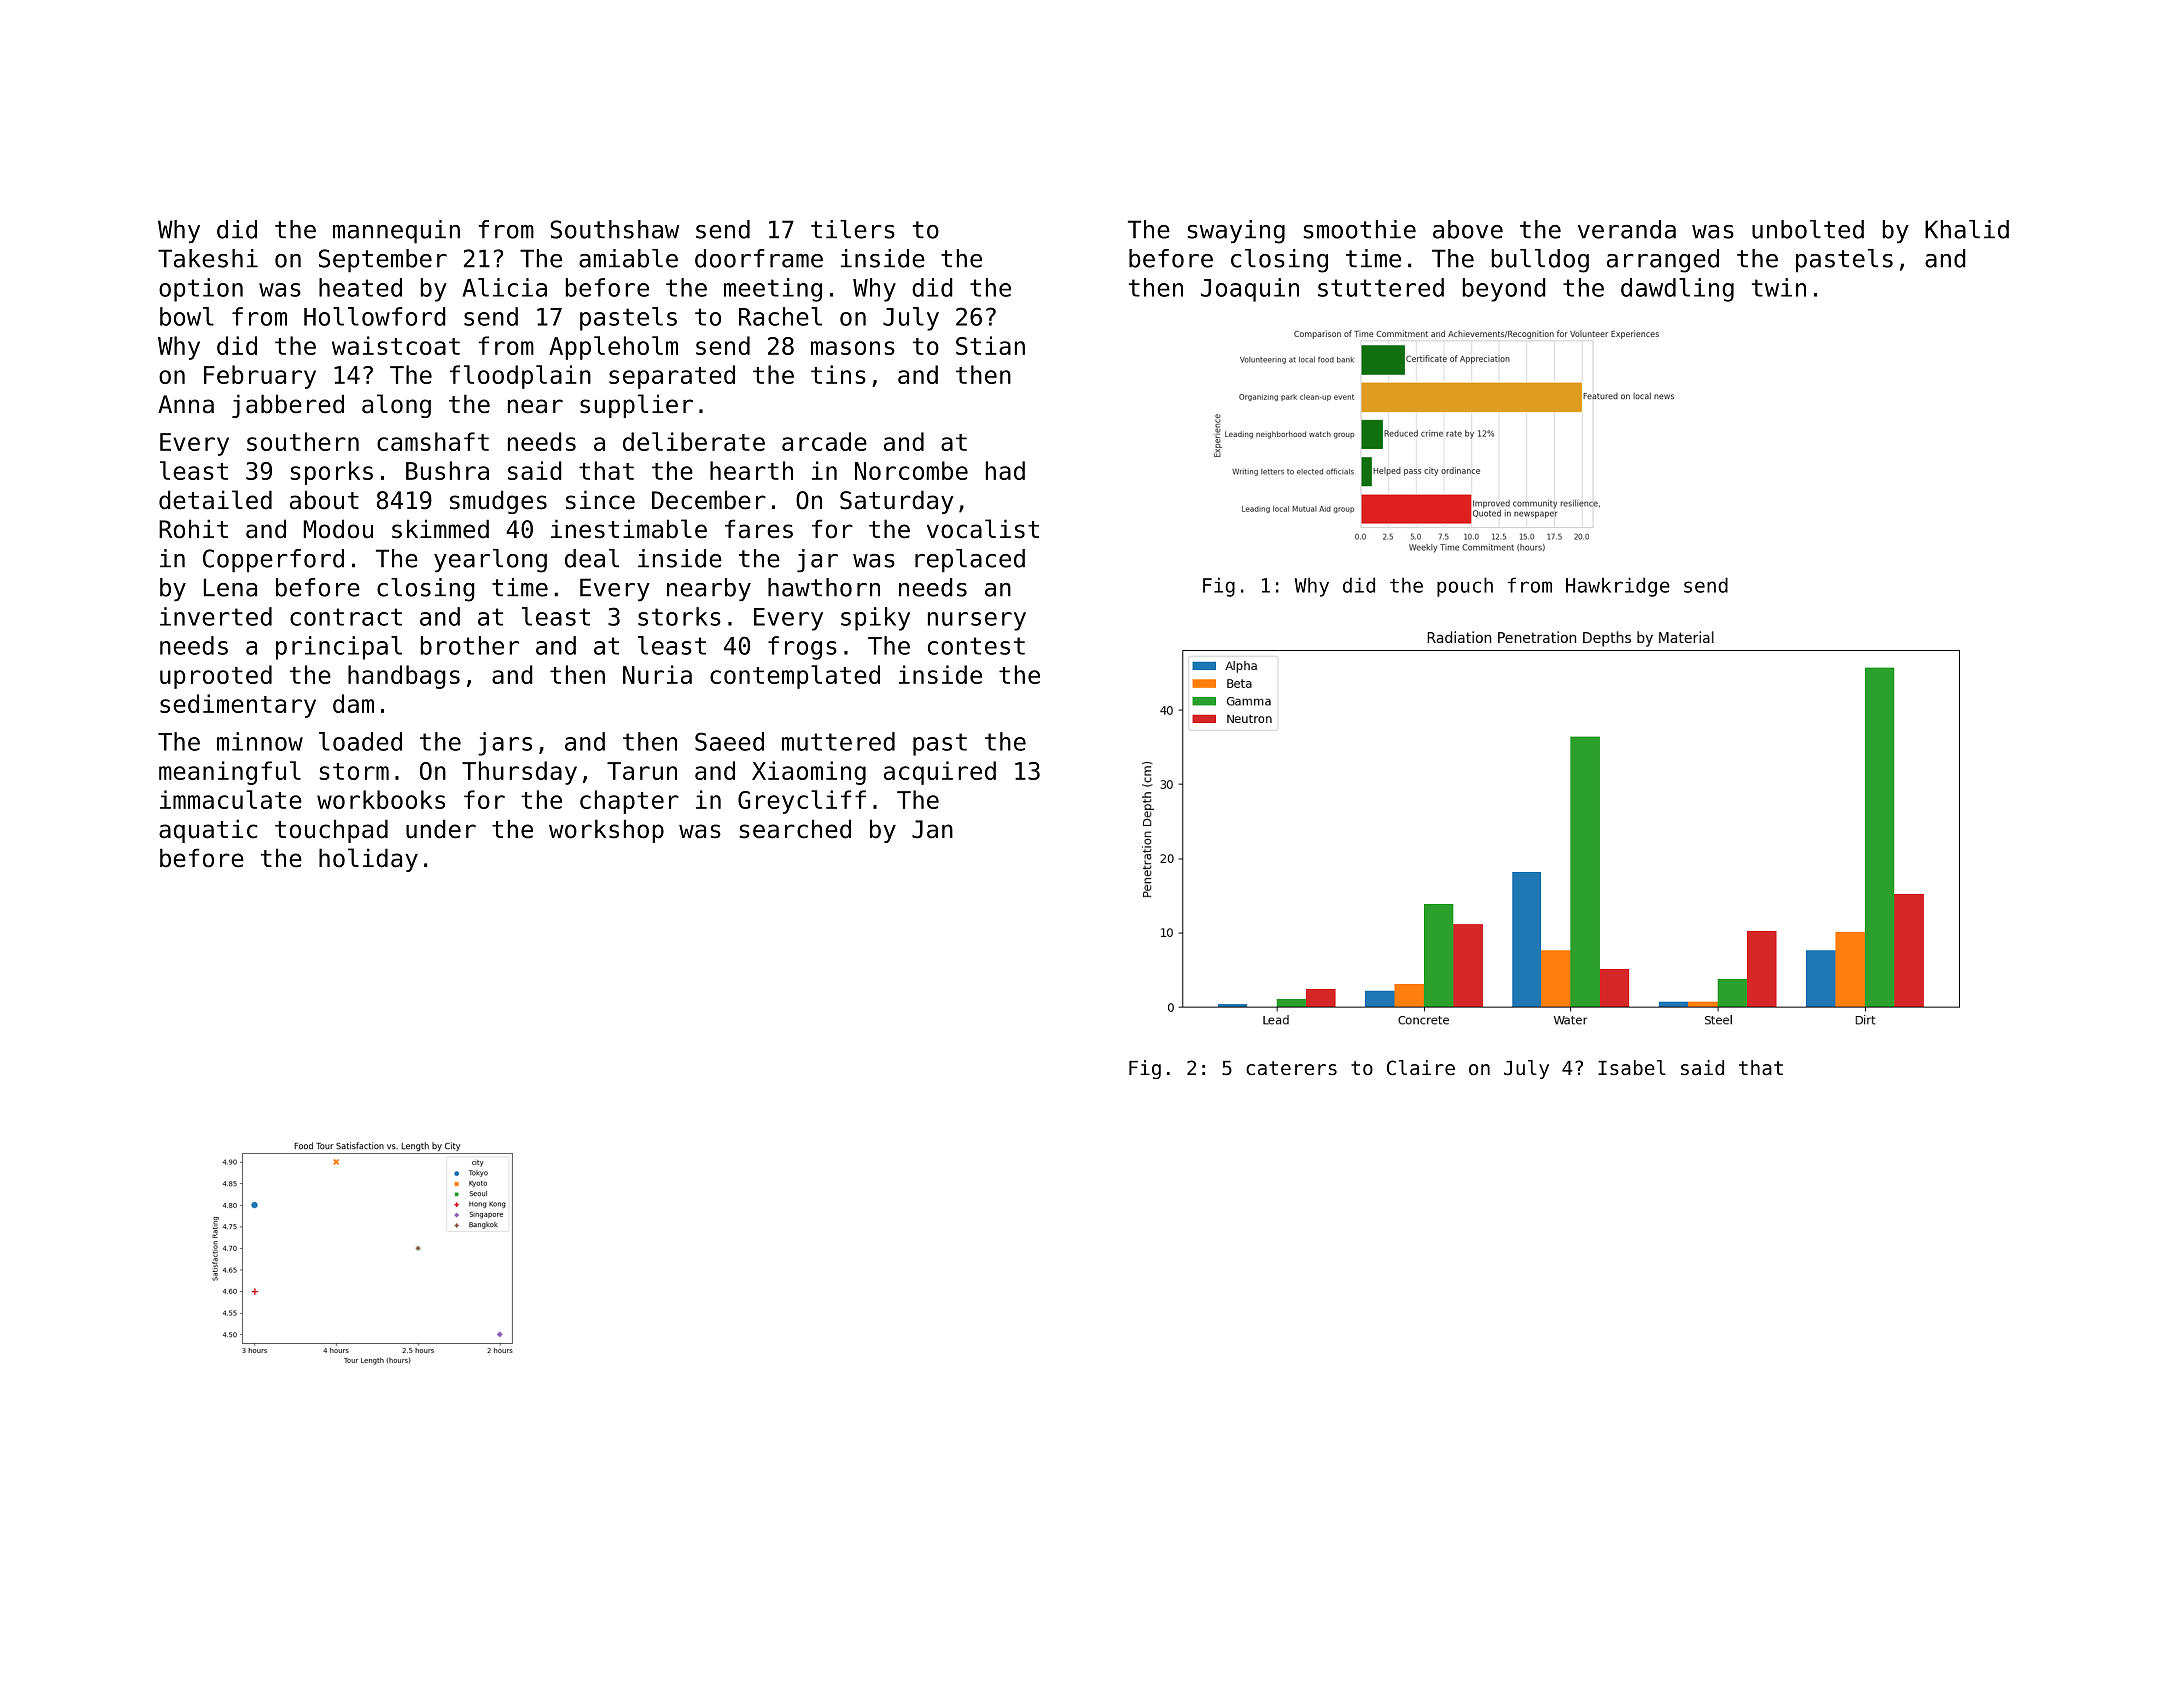 The height and width of the screenshot is (1683, 2178). I want to click on had, so click(1005, 470).
